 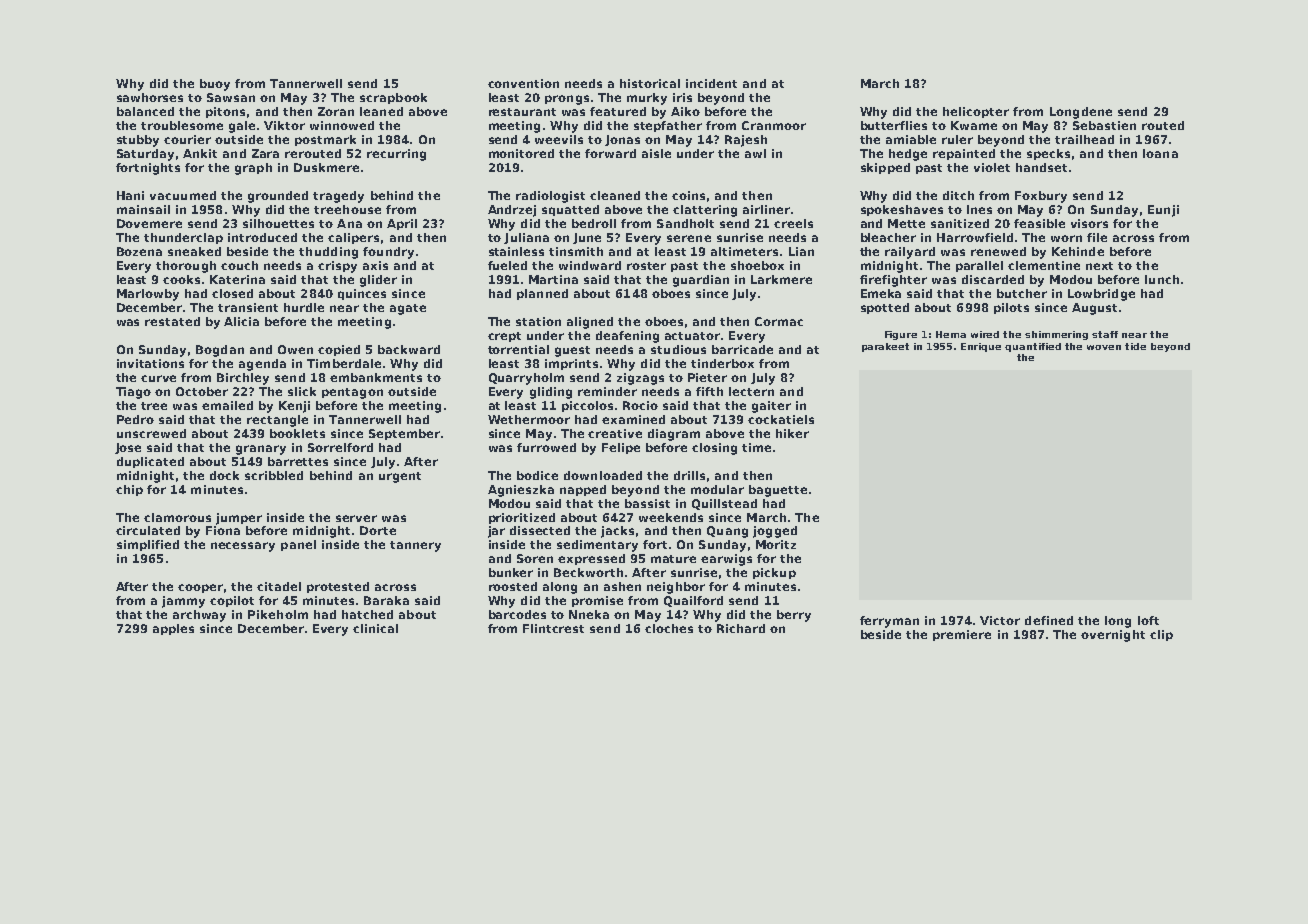 I want to click on tragedy, so click(x=338, y=197).
